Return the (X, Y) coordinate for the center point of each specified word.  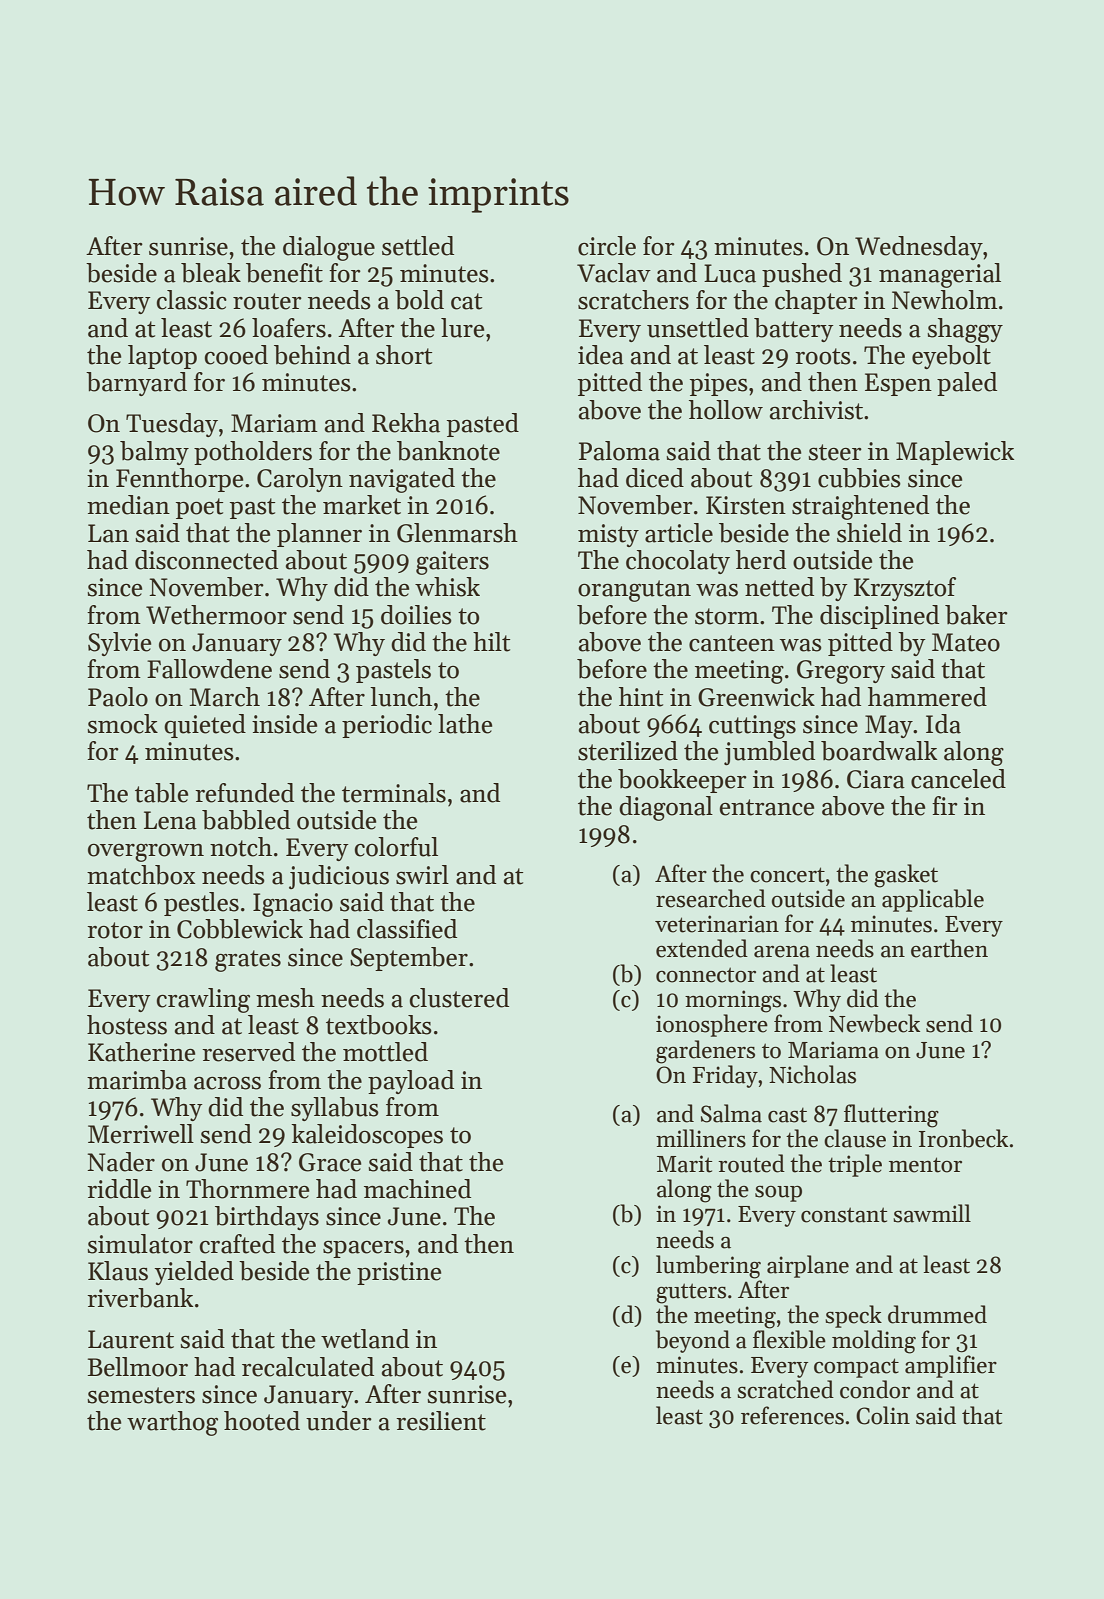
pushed (802, 275)
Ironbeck (963, 1138)
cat (466, 301)
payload (411, 1082)
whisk (447, 587)
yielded (194, 1273)
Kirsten (746, 505)
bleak (211, 273)
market (362, 505)
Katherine (141, 1052)
